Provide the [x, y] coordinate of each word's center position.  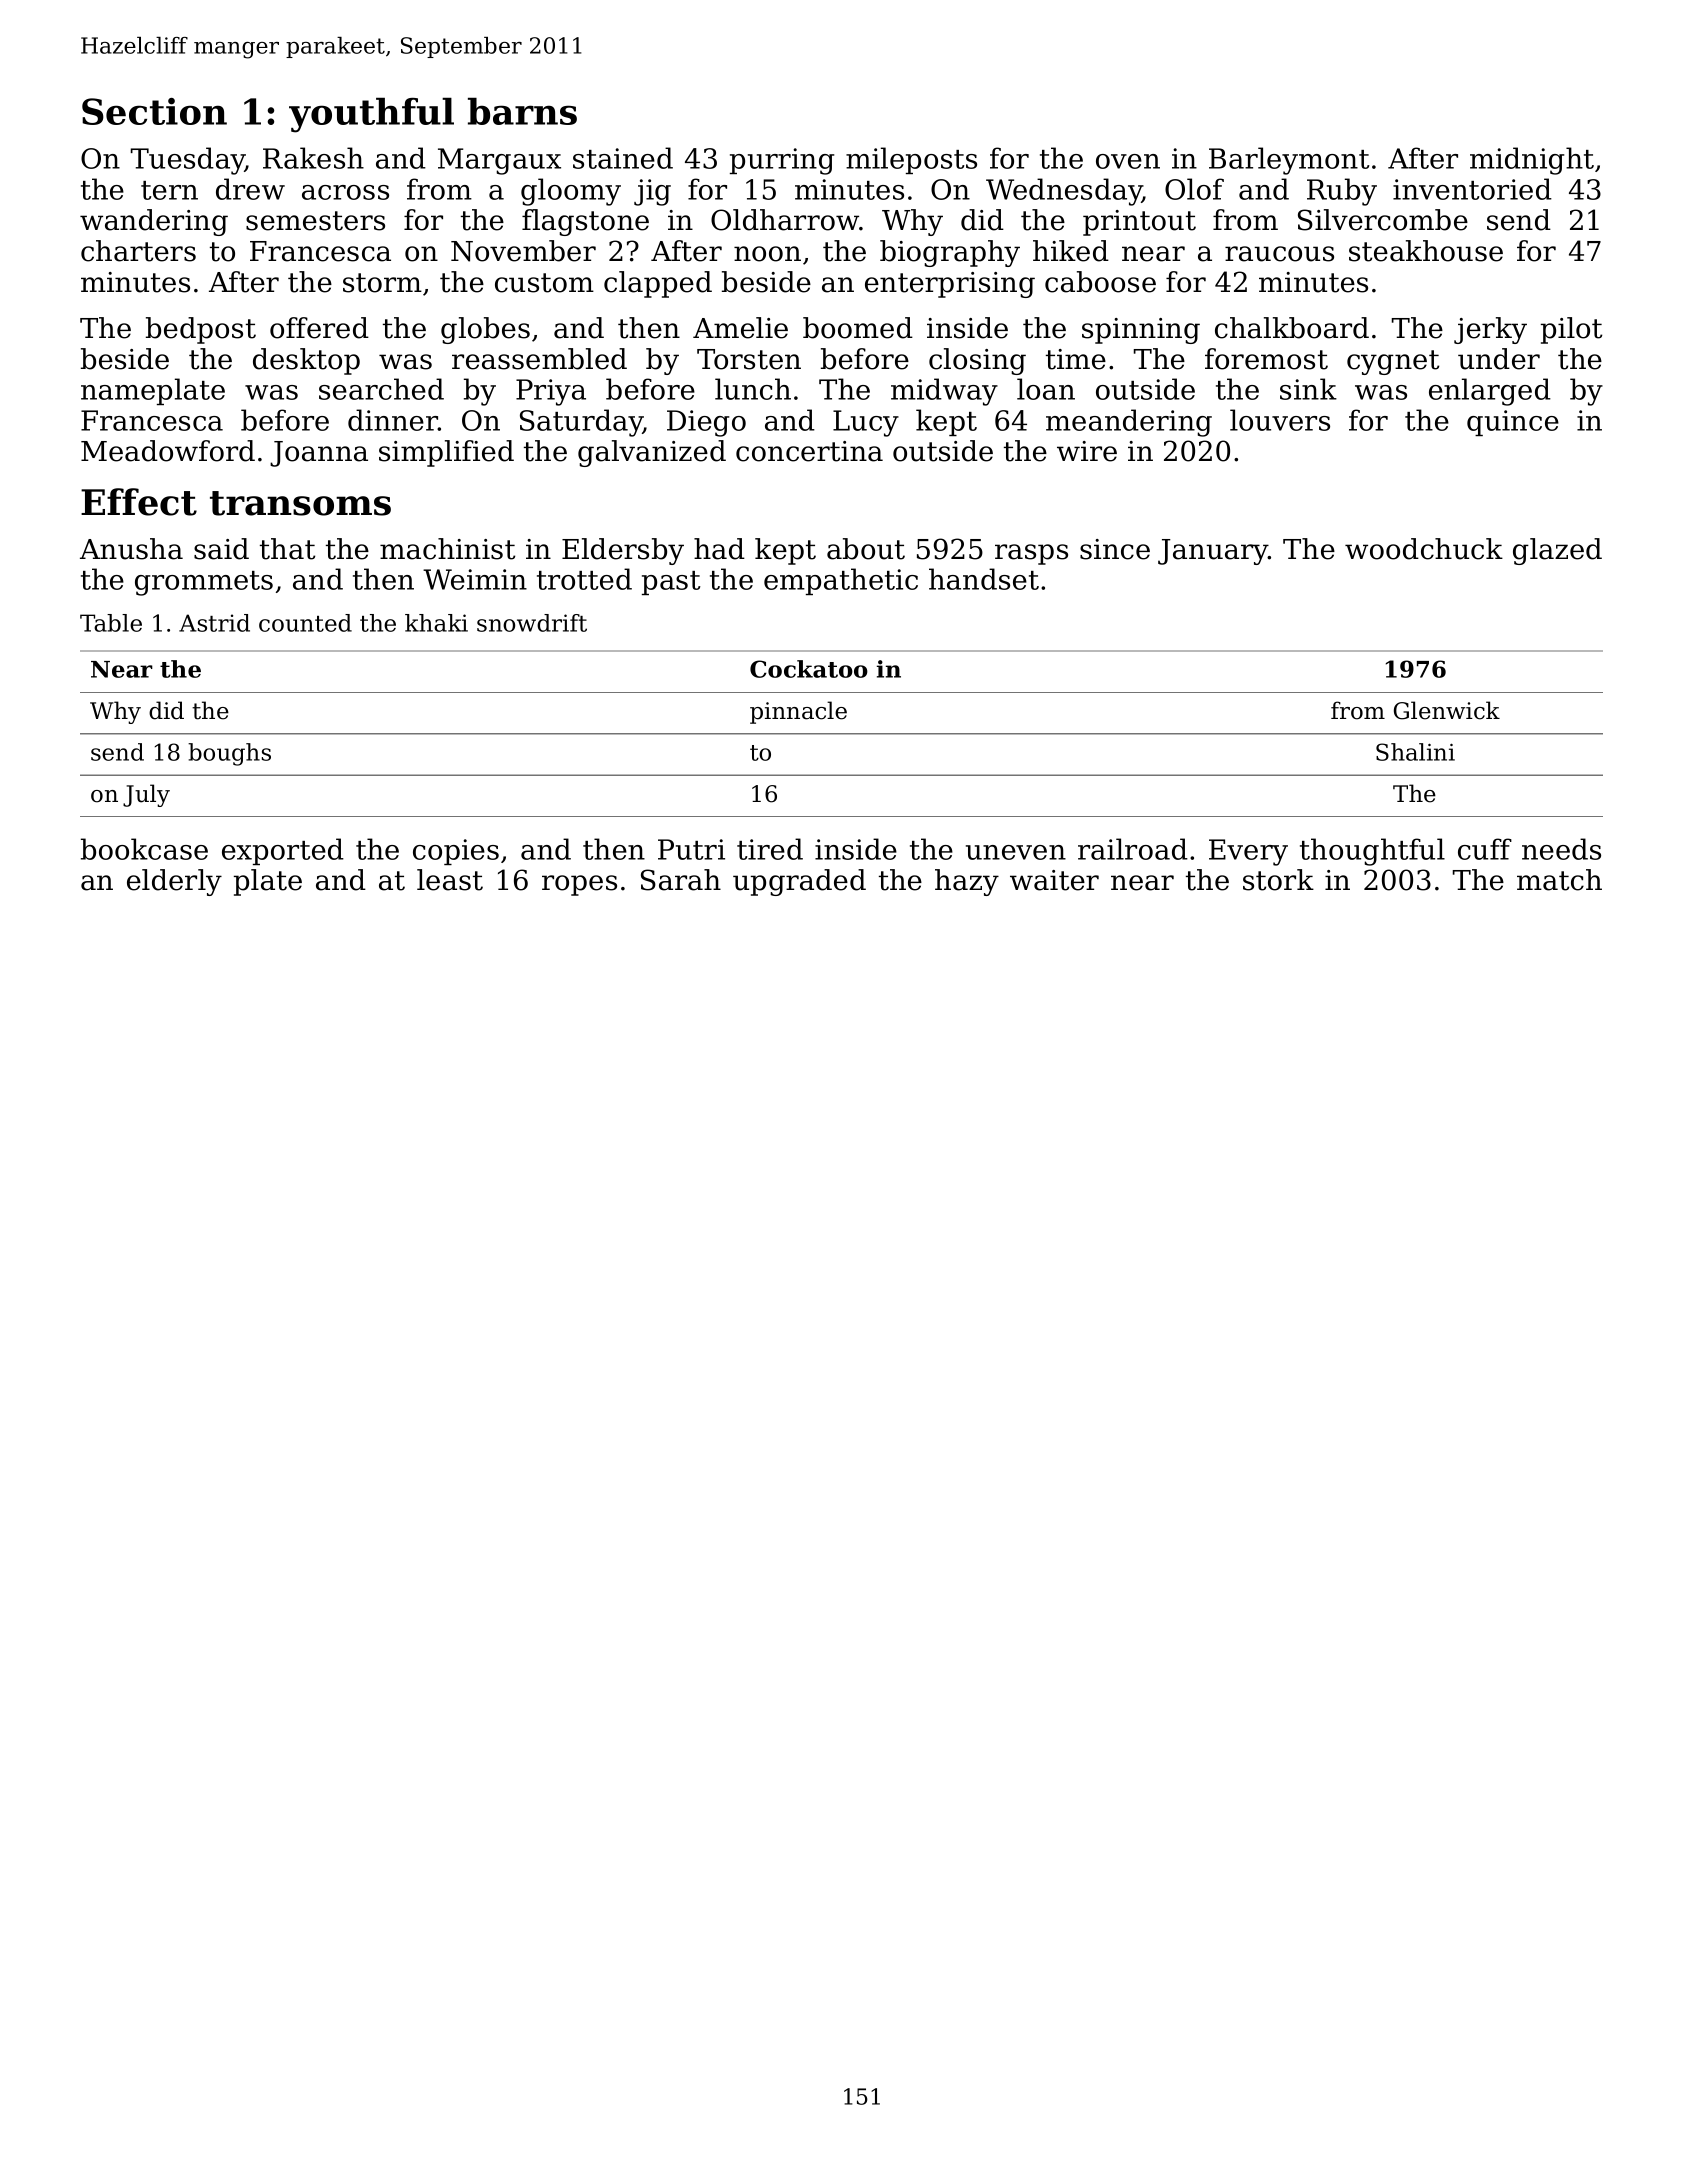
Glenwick [1447, 710]
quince [1513, 423]
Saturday [581, 423]
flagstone [585, 222]
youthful [371, 115]
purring [782, 161]
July [146, 795]
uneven [1016, 852]
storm [382, 283]
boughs [229, 754]
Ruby [1342, 192]
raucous [1279, 254]
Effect [139, 502]
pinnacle [798, 712]
